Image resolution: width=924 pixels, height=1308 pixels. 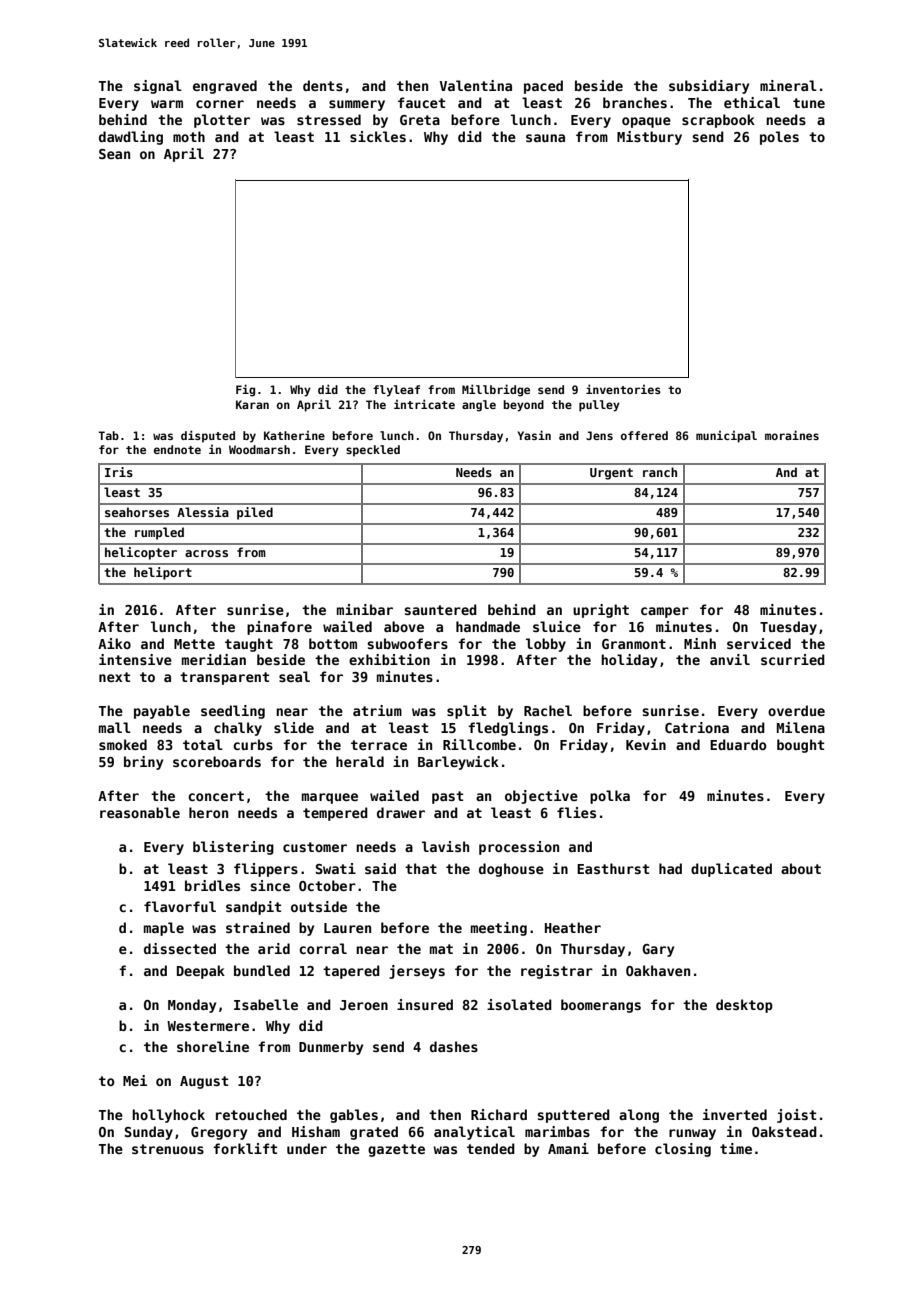 I want to click on smoked, so click(x=123, y=744).
